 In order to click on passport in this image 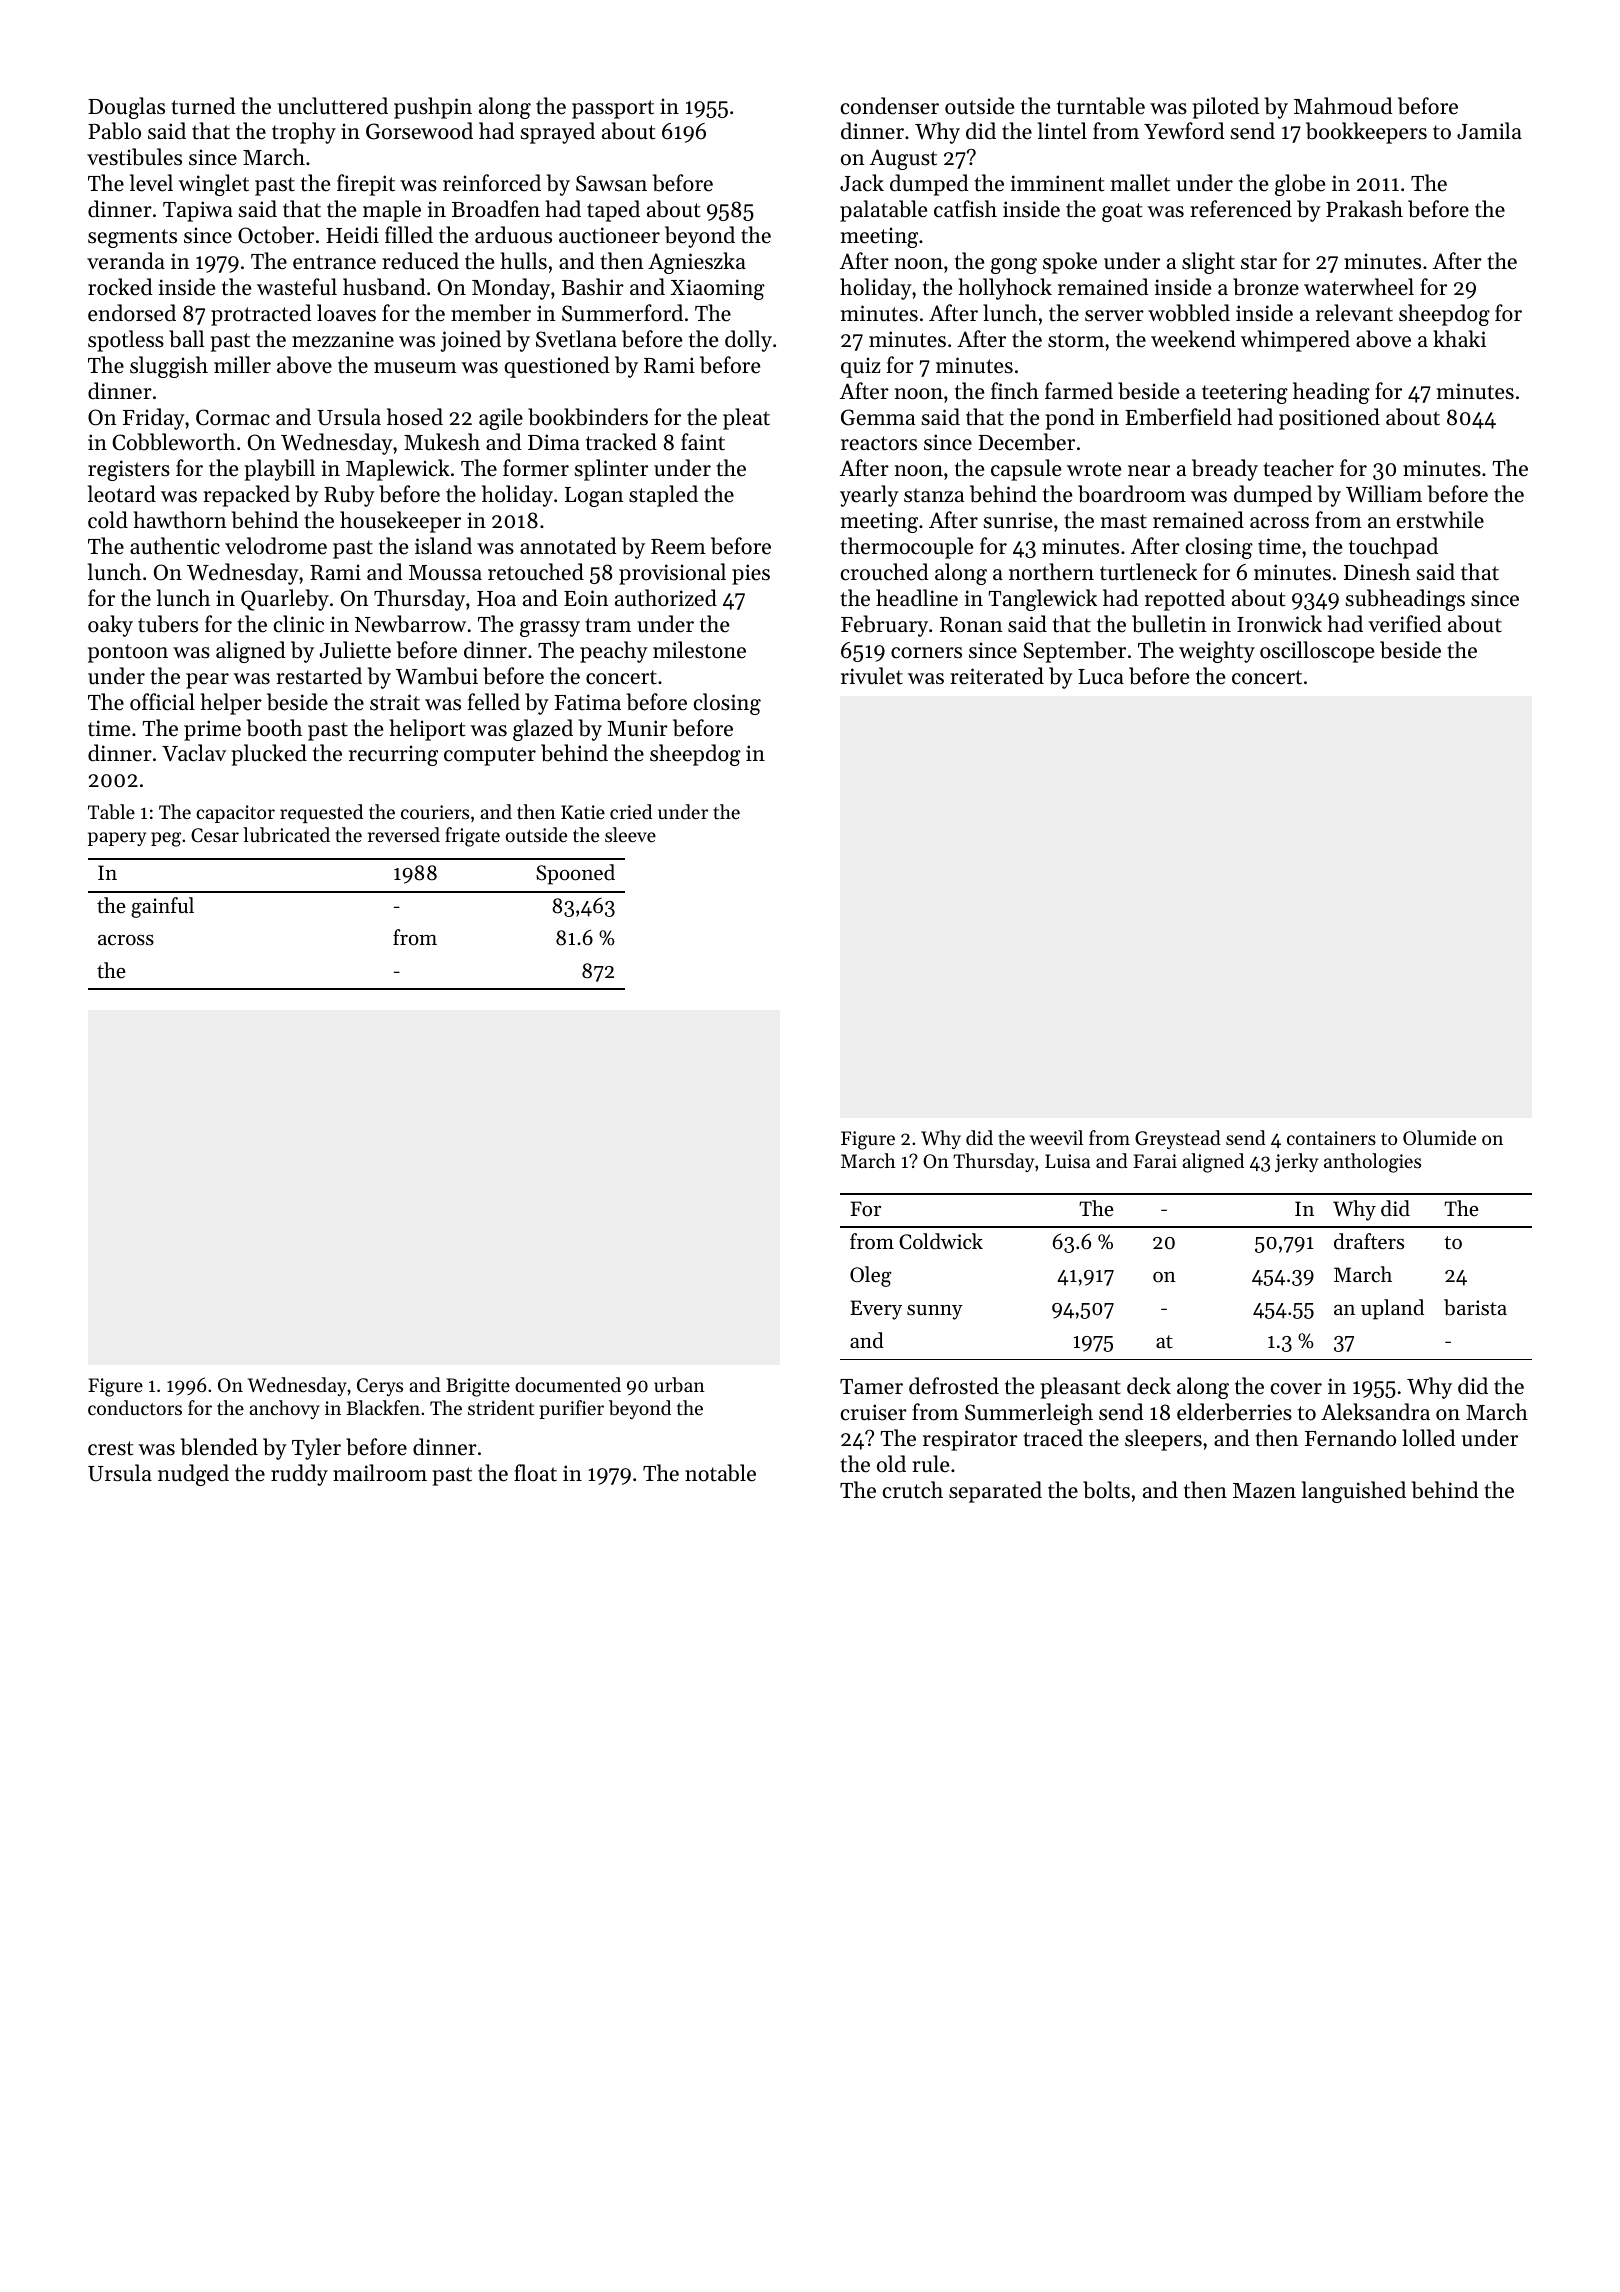, I will do `click(613, 109)`.
